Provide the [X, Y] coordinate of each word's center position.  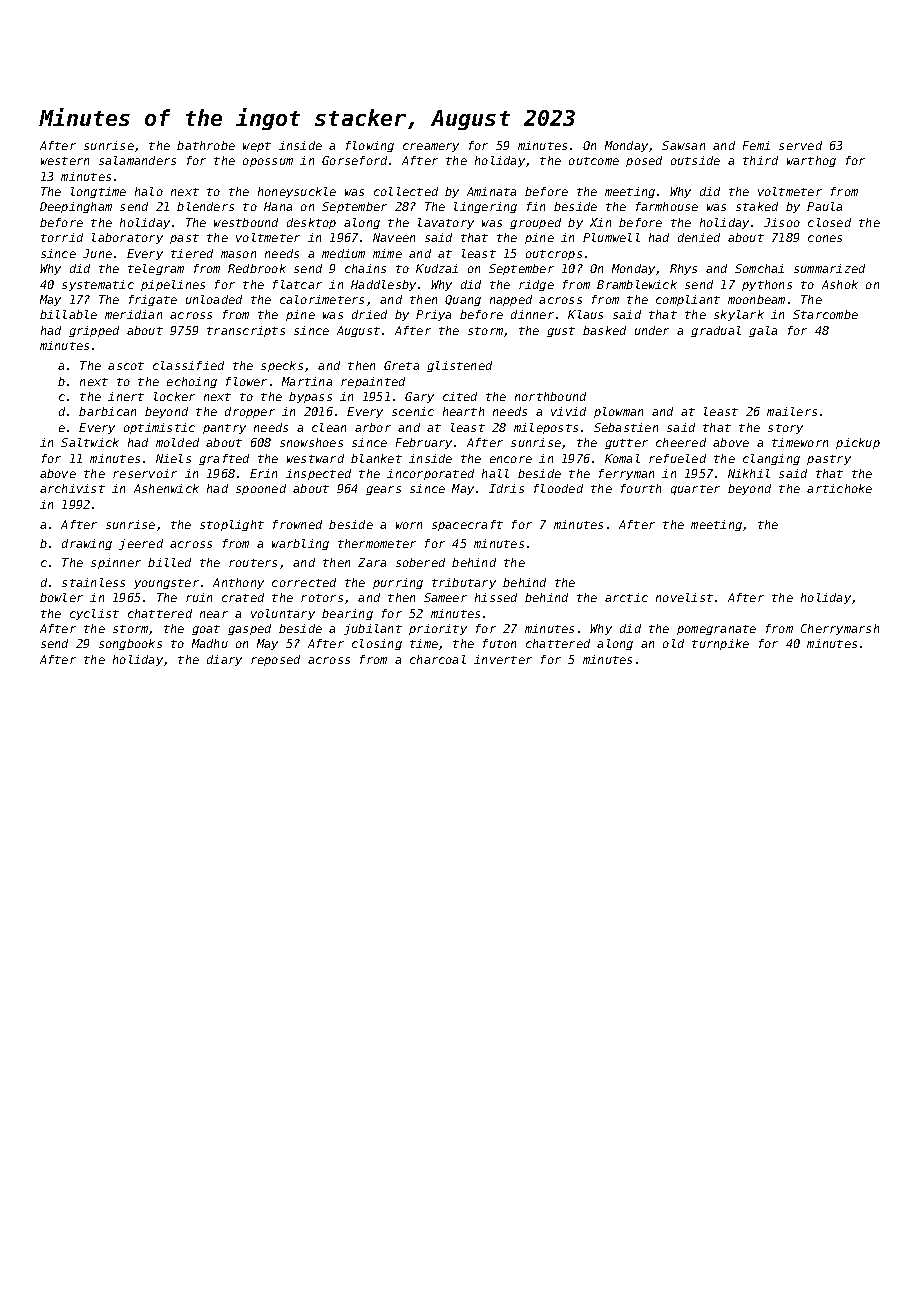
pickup [858, 443]
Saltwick [90, 442]
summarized [829, 268]
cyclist [94, 614]
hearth [463, 411]
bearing [347, 614]
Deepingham [76, 207]
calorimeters [322, 299]
